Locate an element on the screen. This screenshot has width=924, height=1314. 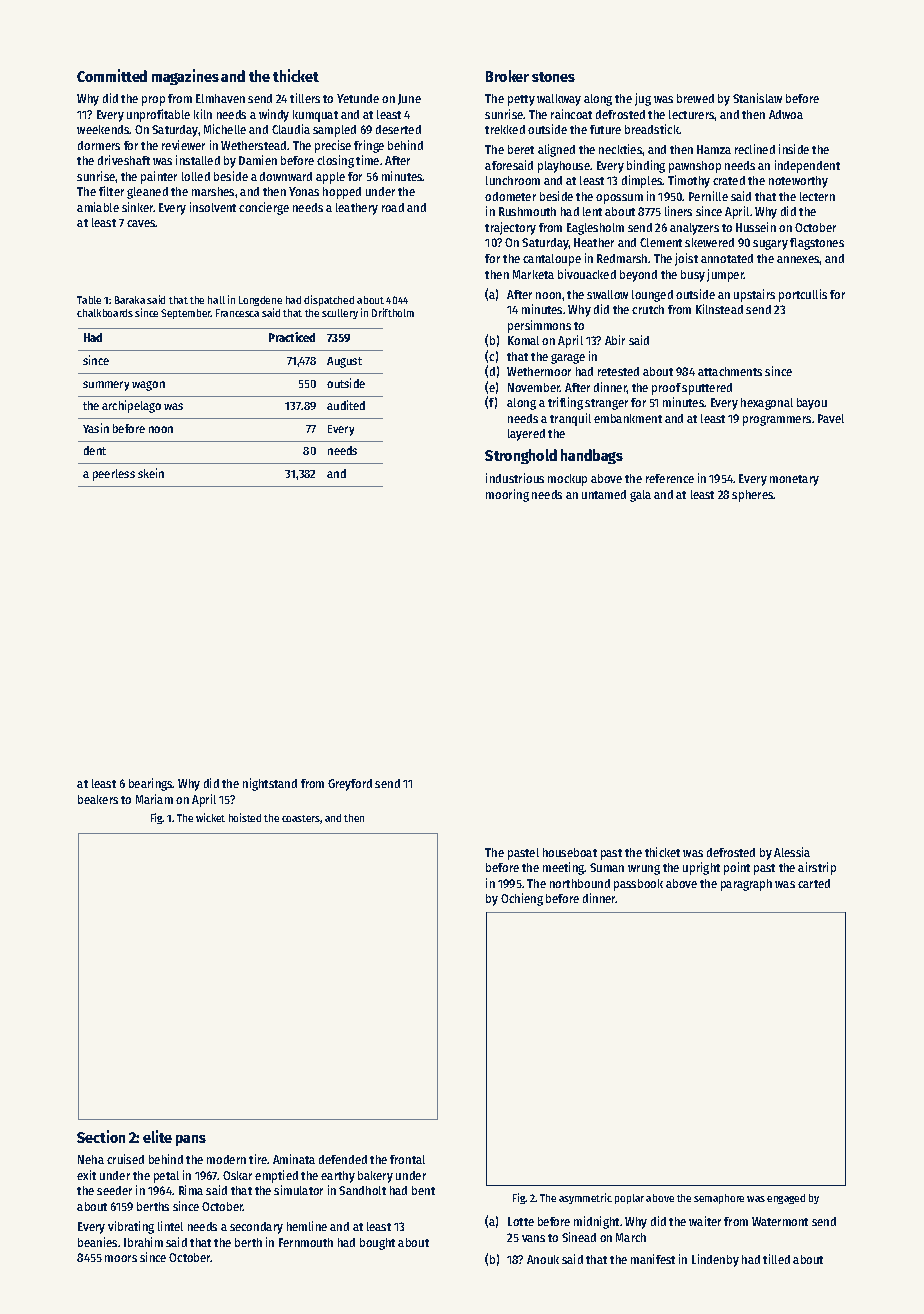
wicket is located at coordinates (210, 817).
